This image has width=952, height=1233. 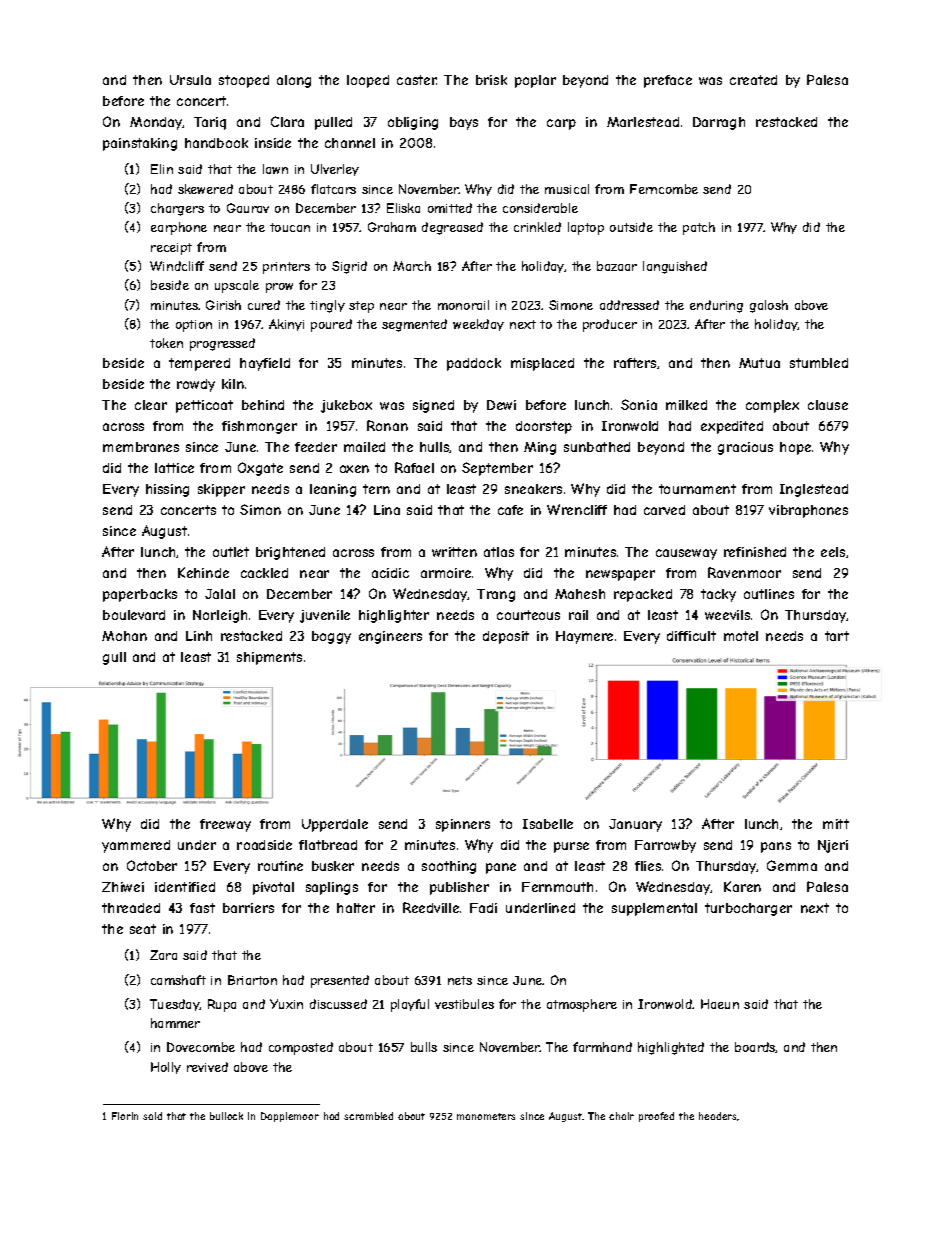 What do you see at coordinates (190, 80) in the image?
I see `Ursula` at bounding box center [190, 80].
